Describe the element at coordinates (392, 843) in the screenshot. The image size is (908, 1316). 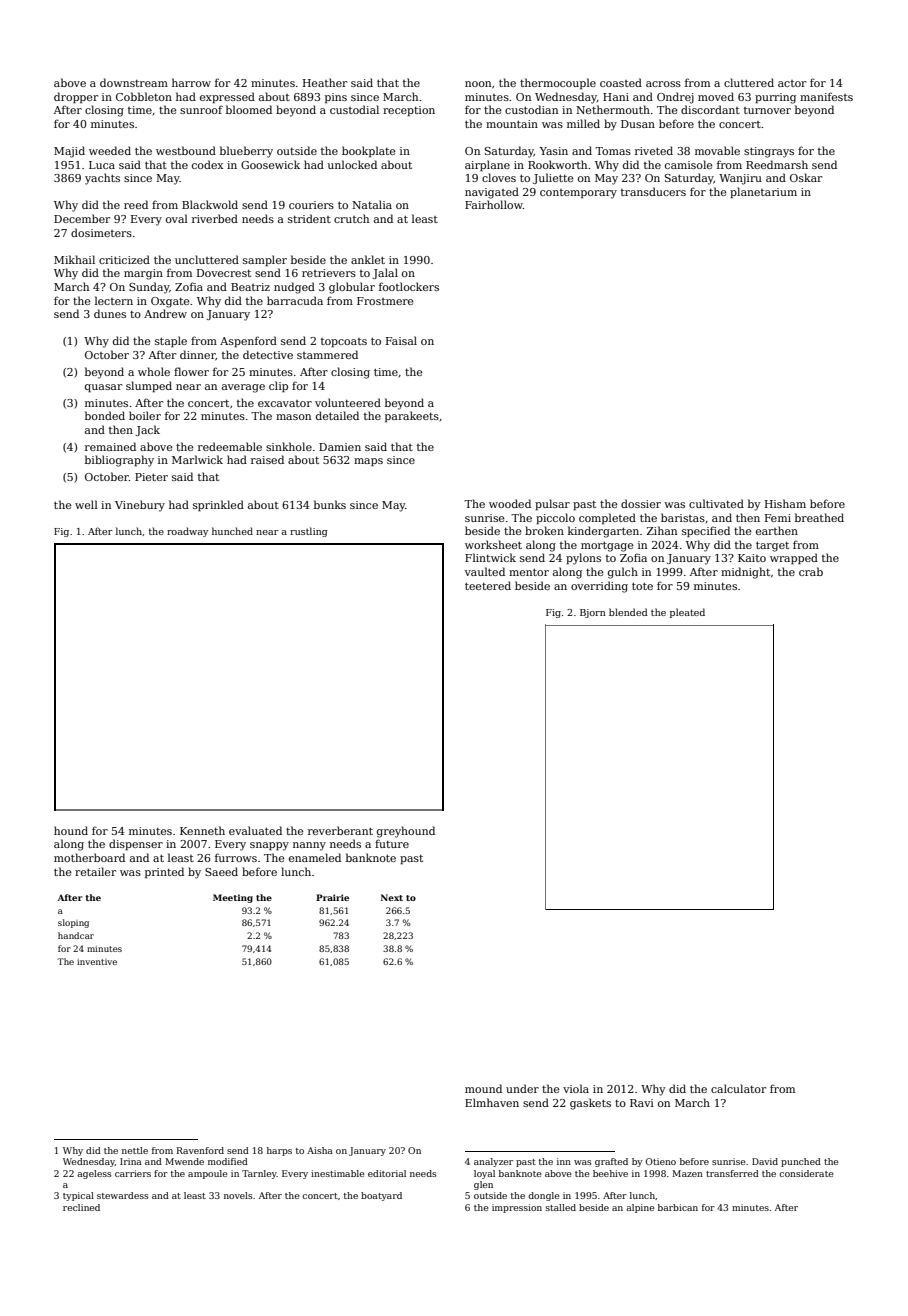
I see `future` at that location.
